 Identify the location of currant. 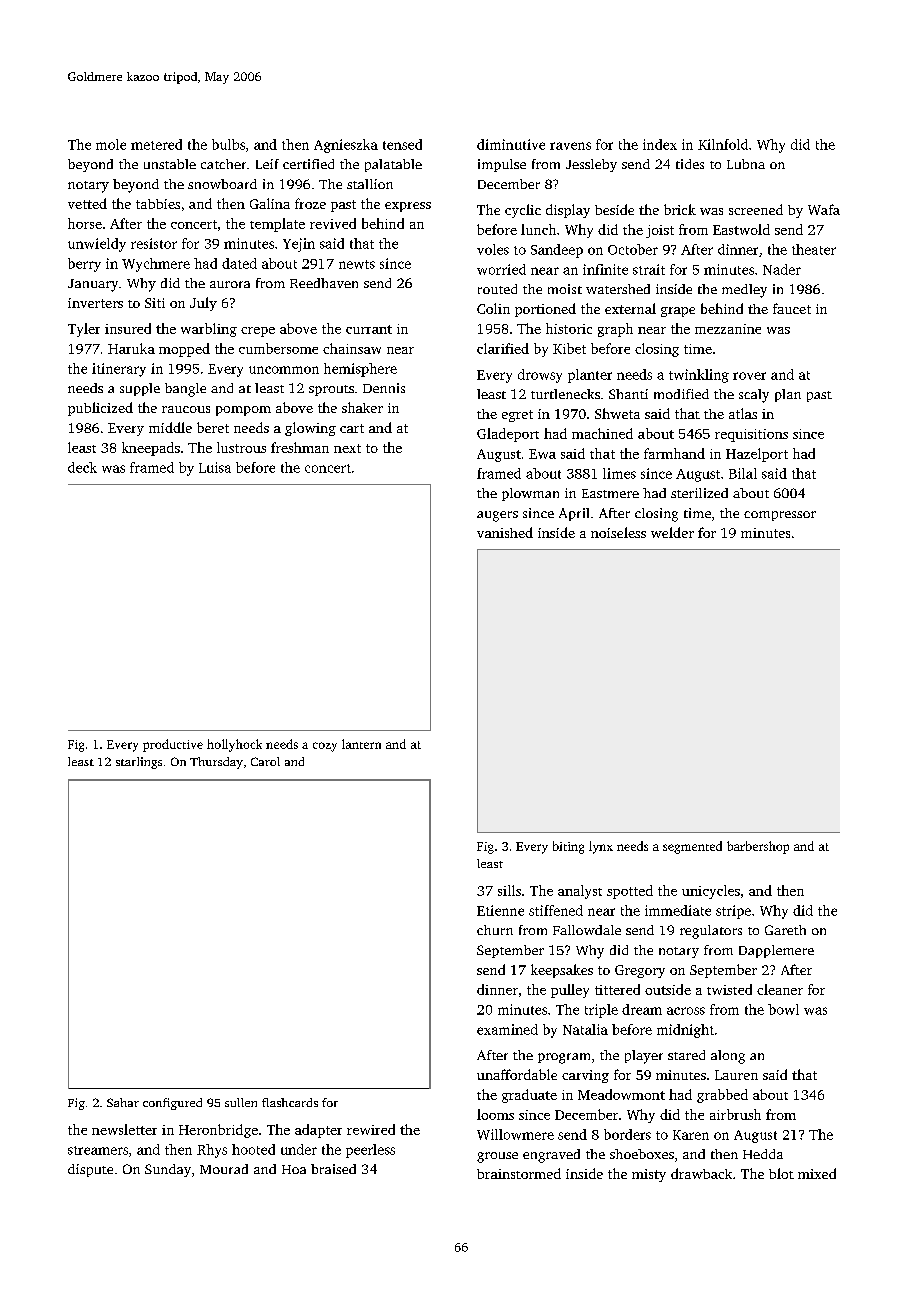
(369, 329).
